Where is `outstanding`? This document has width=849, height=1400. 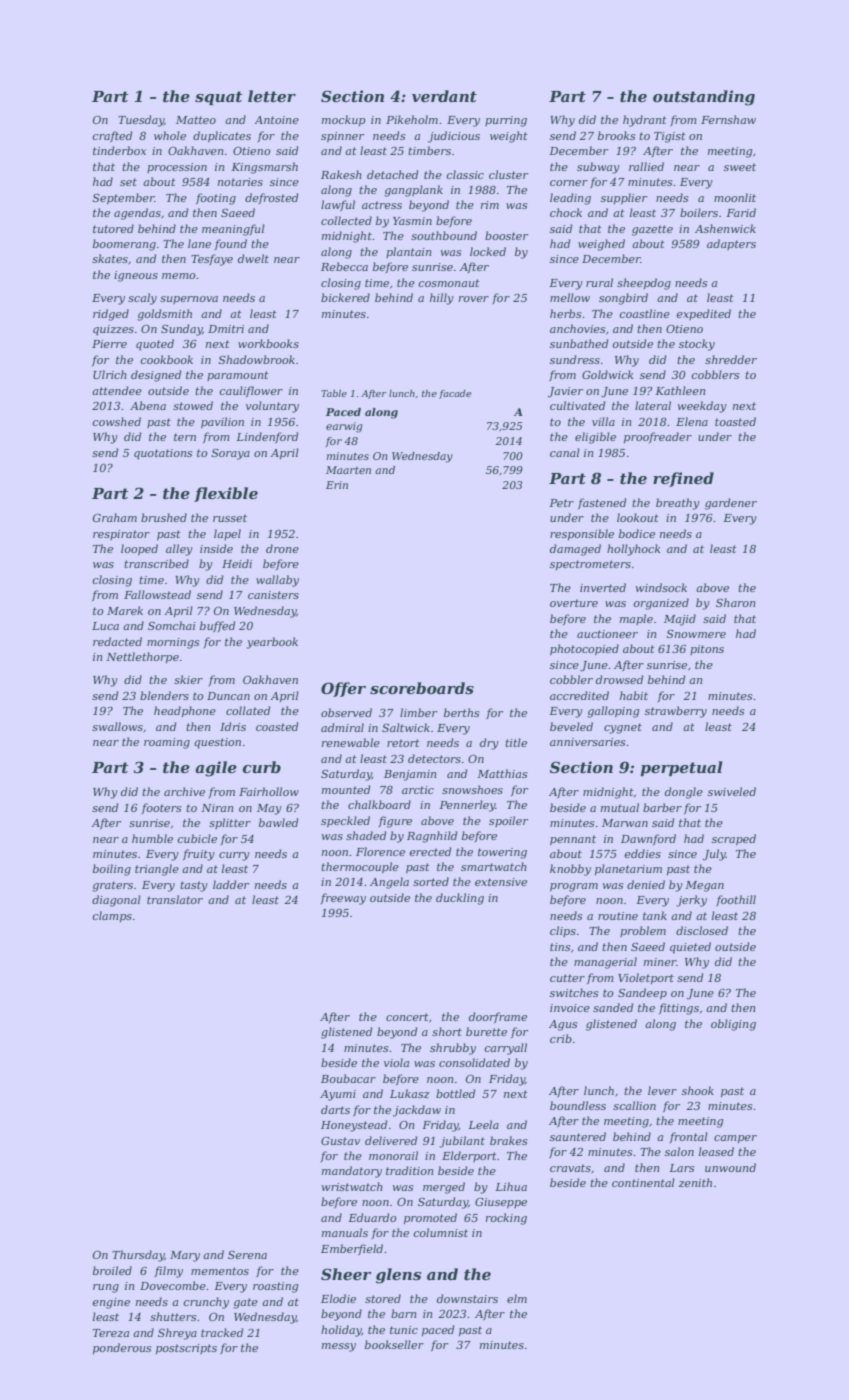 outstanding is located at coordinates (704, 98).
